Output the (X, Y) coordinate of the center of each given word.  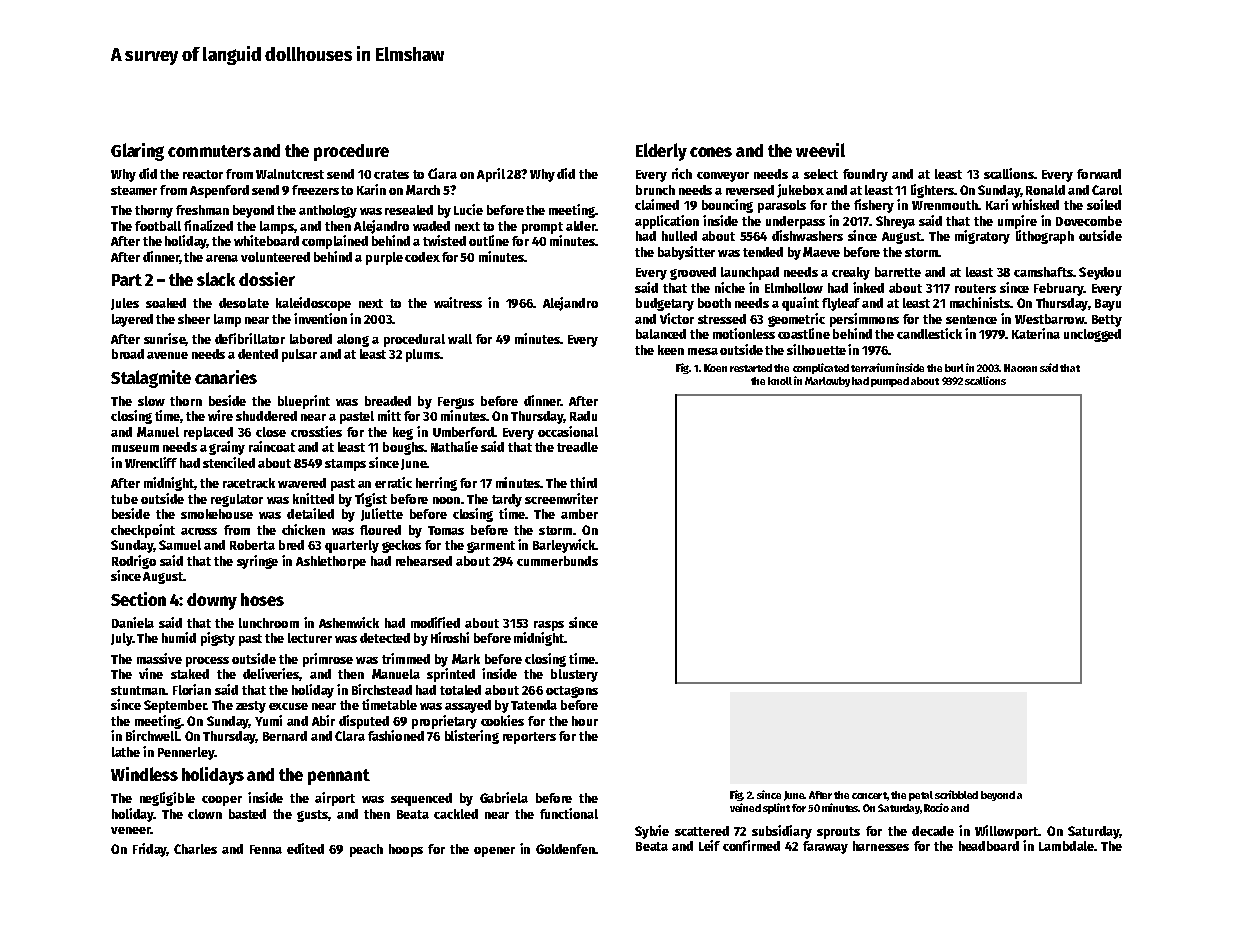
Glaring (137, 152)
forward (1099, 174)
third (583, 482)
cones (711, 152)
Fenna (266, 849)
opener (494, 852)
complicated (821, 368)
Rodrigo (134, 562)
